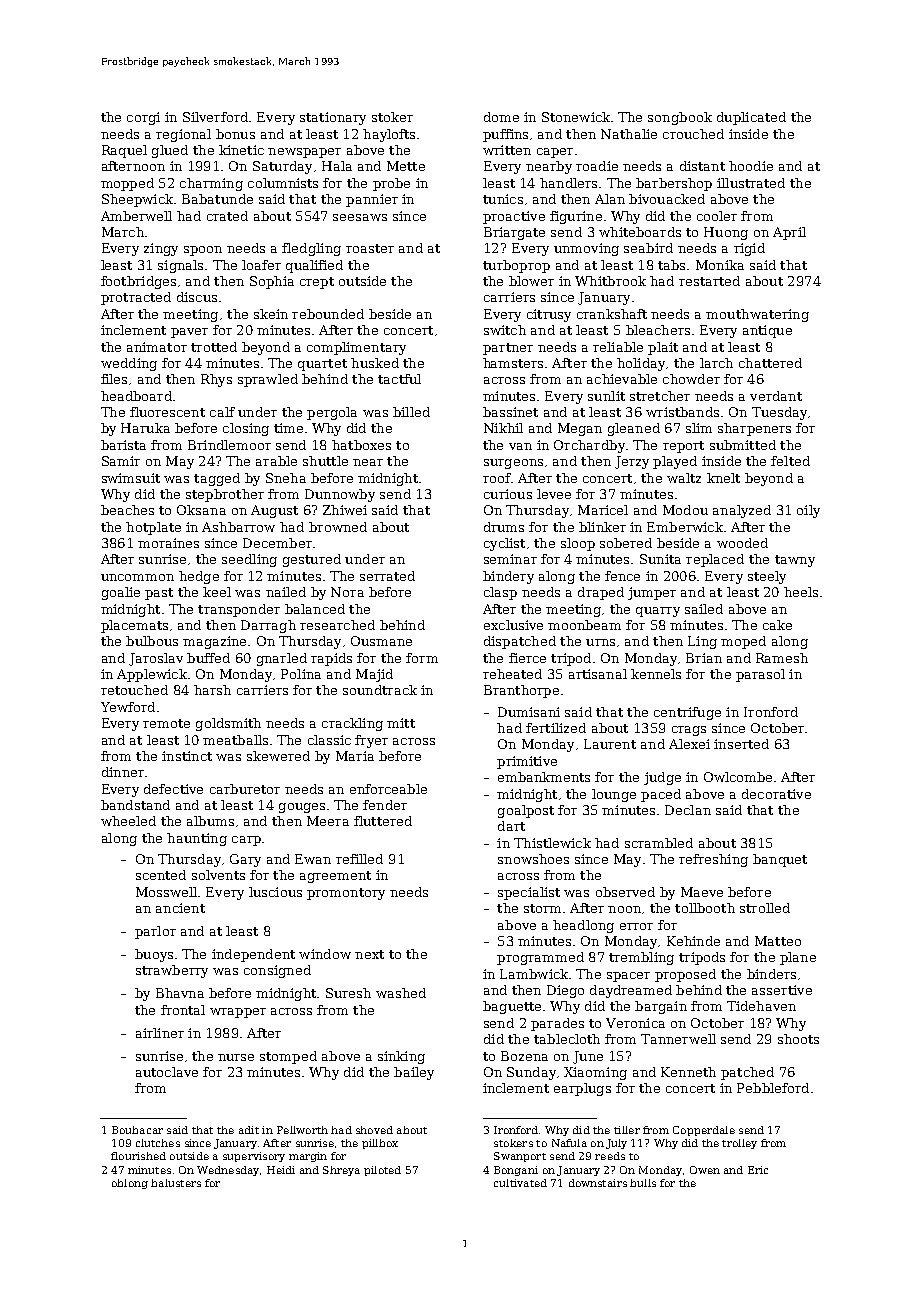 The height and width of the screenshot is (1308, 924). I want to click on soundtrack, so click(380, 690).
